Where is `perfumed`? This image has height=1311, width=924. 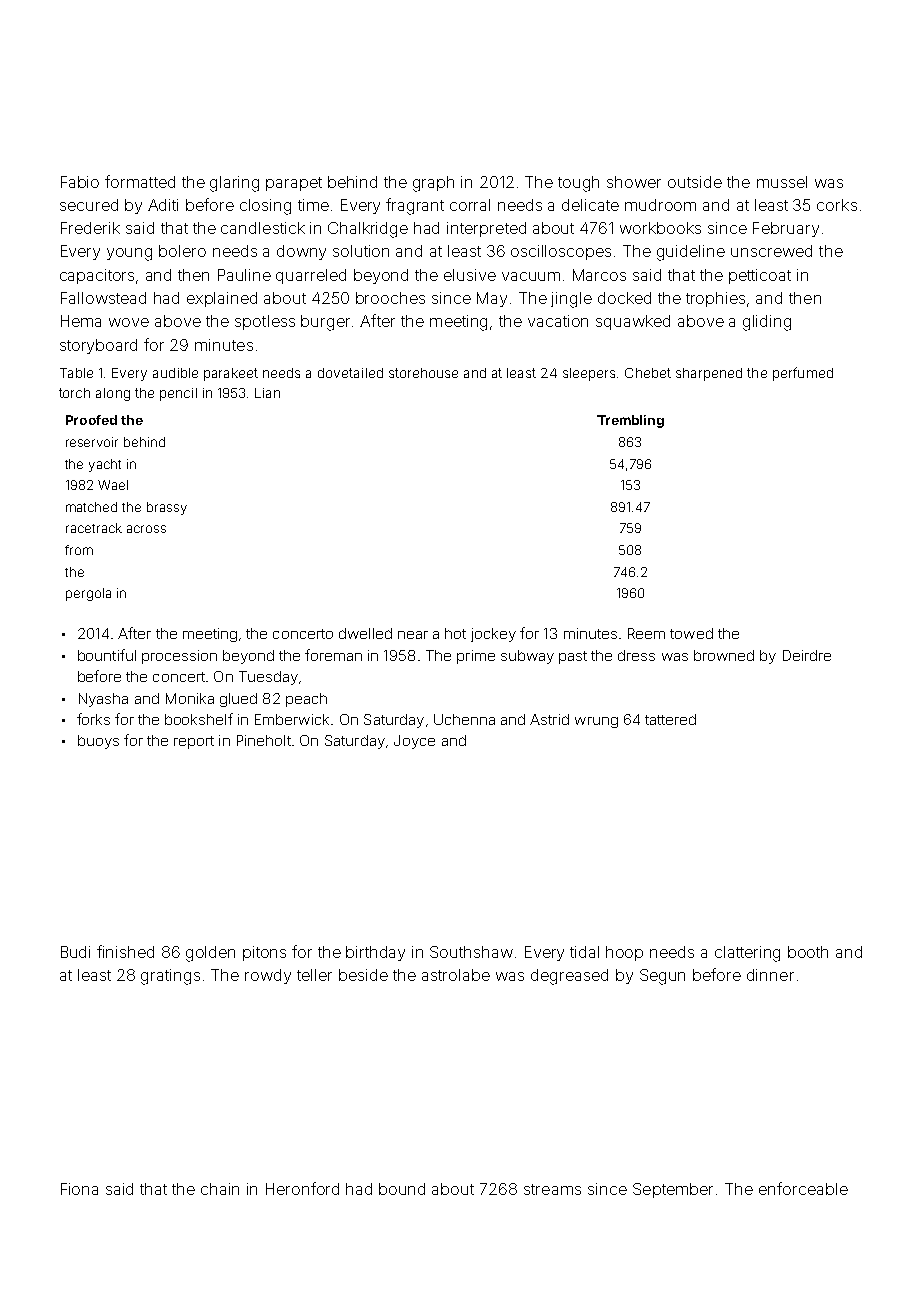
perfumed is located at coordinates (803, 374).
